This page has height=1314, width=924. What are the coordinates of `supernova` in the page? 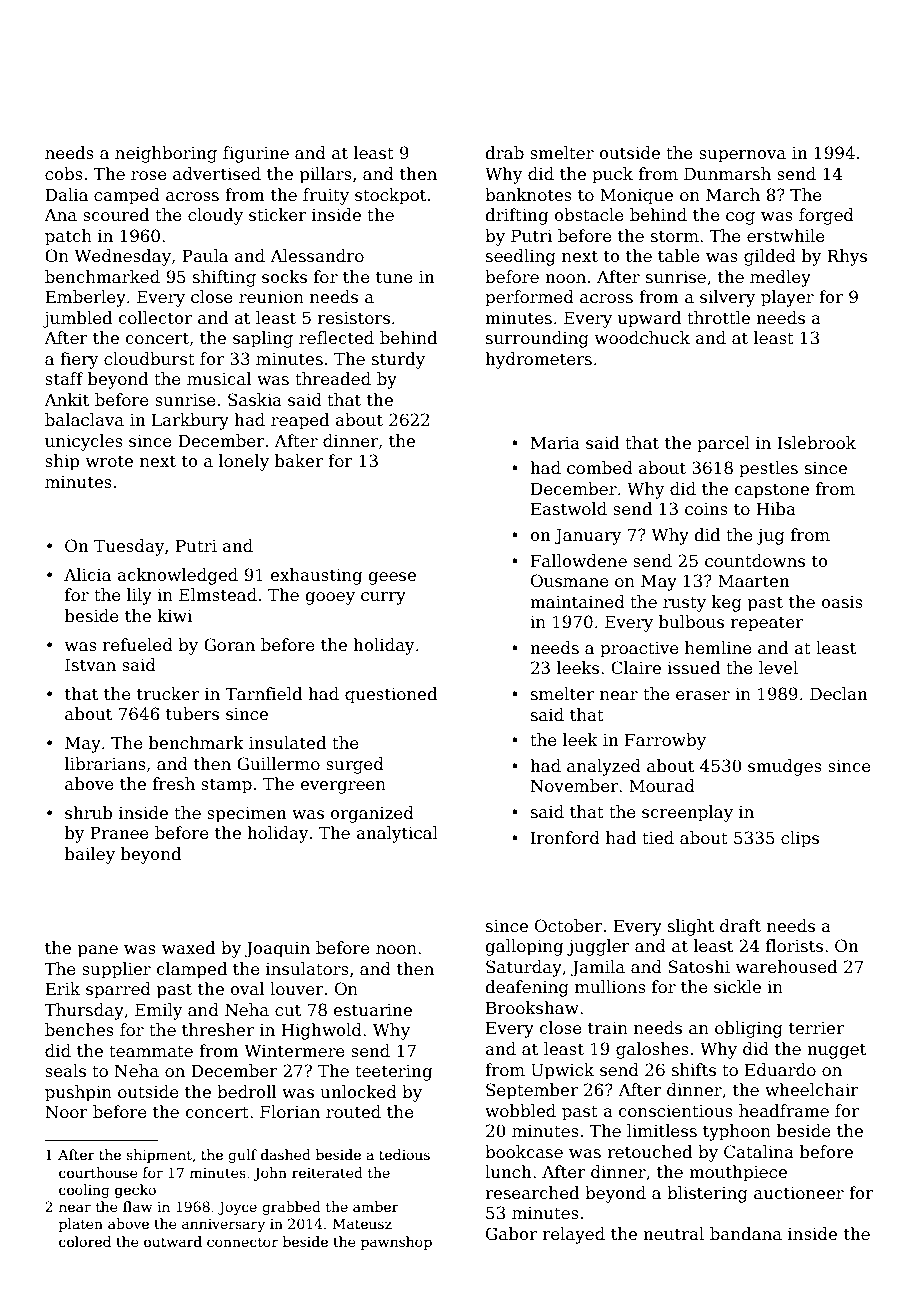 It's located at (742, 156).
